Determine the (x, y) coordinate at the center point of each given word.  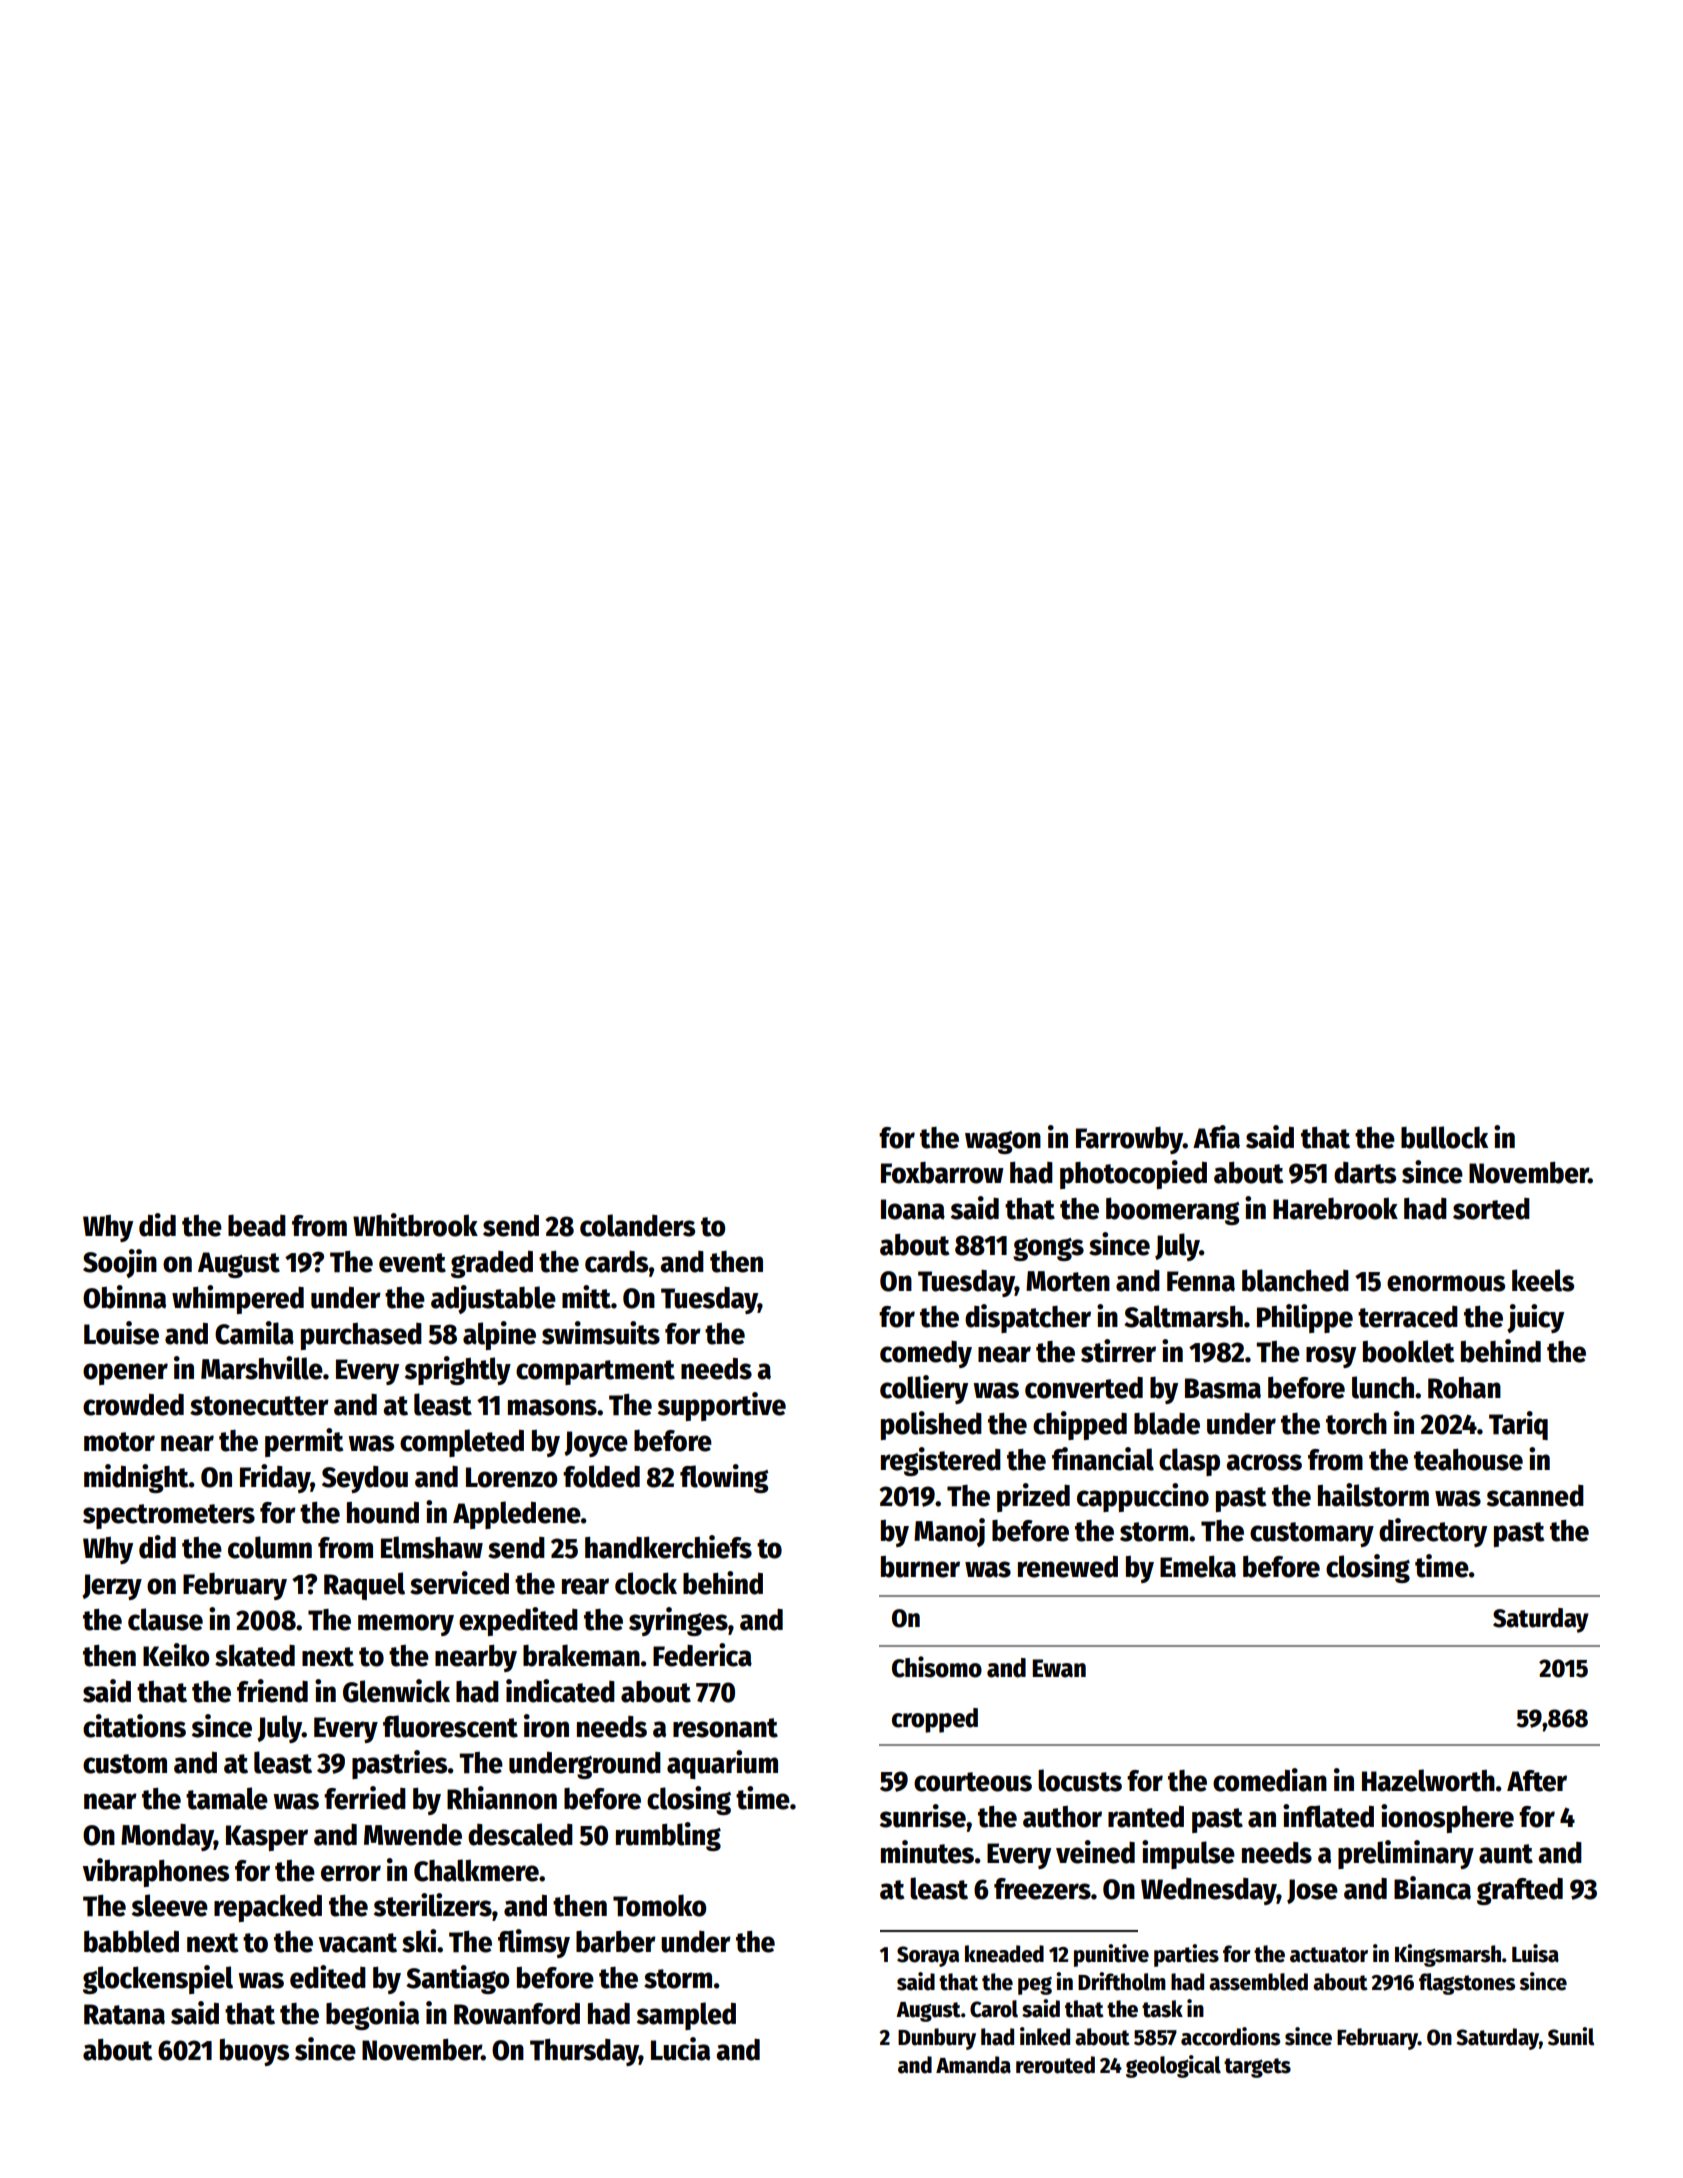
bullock (1444, 1137)
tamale (227, 1798)
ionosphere (1447, 1818)
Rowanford (517, 2014)
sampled (686, 2016)
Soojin (120, 1263)
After (1537, 1781)
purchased (361, 1336)
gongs (1048, 1249)
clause (165, 1619)
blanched (1295, 1280)
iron (546, 1726)
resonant (725, 1728)
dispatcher (1028, 1318)
